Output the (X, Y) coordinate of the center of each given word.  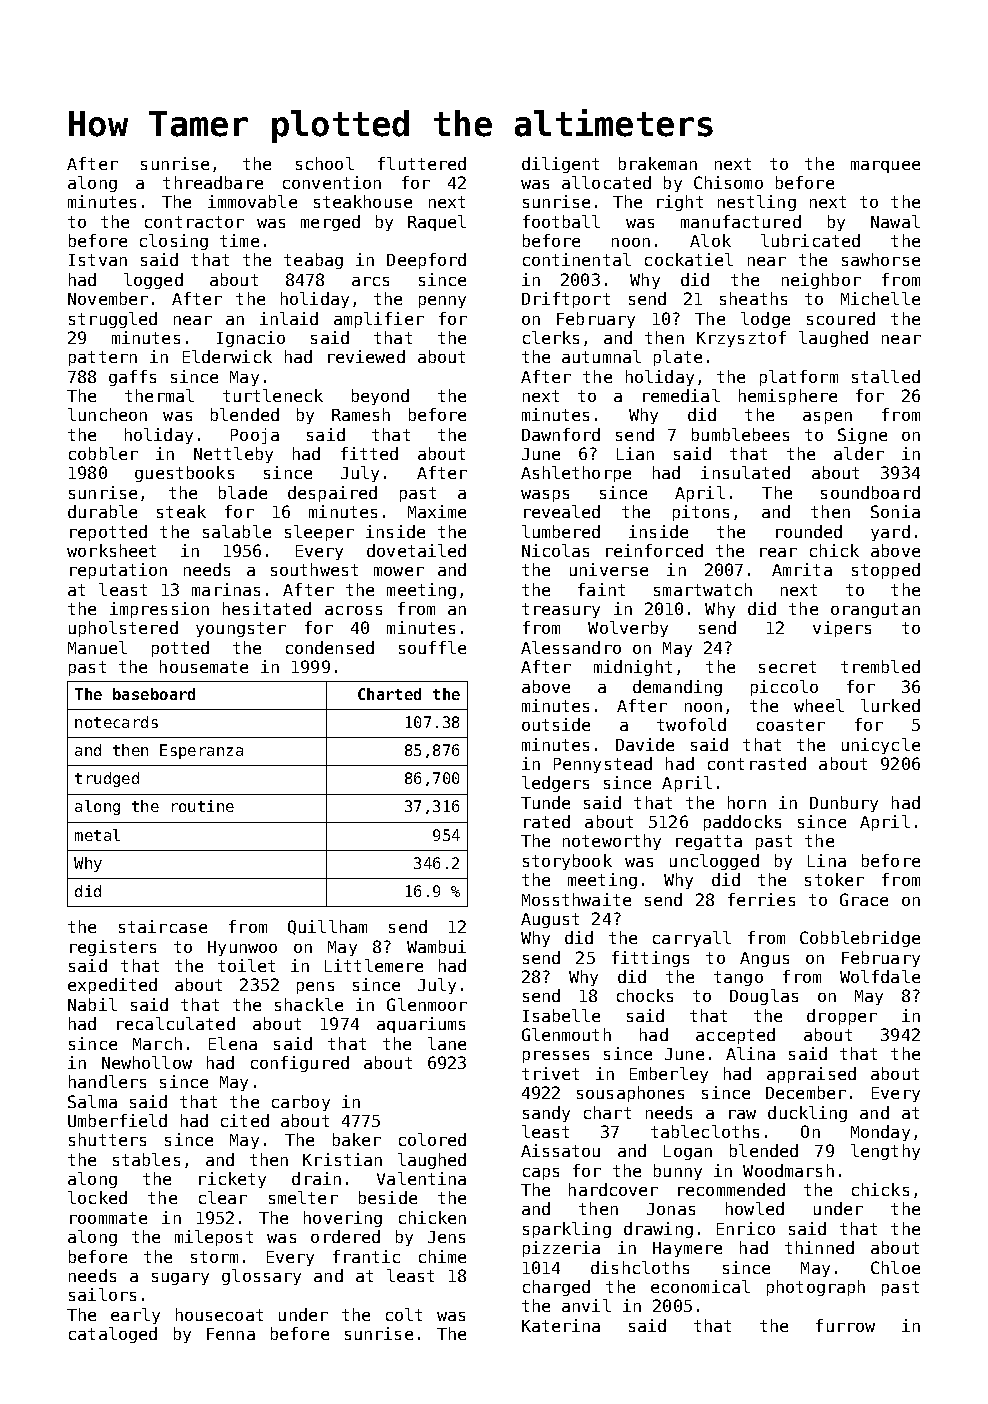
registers (113, 948)
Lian (635, 453)
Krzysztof (741, 339)
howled (755, 1208)
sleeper (319, 533)
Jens (446, 1237)
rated (547, 821)
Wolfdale (880, 976)
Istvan (98, 260)
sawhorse (881, 259)
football (561, 221)
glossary (261, 1277)
